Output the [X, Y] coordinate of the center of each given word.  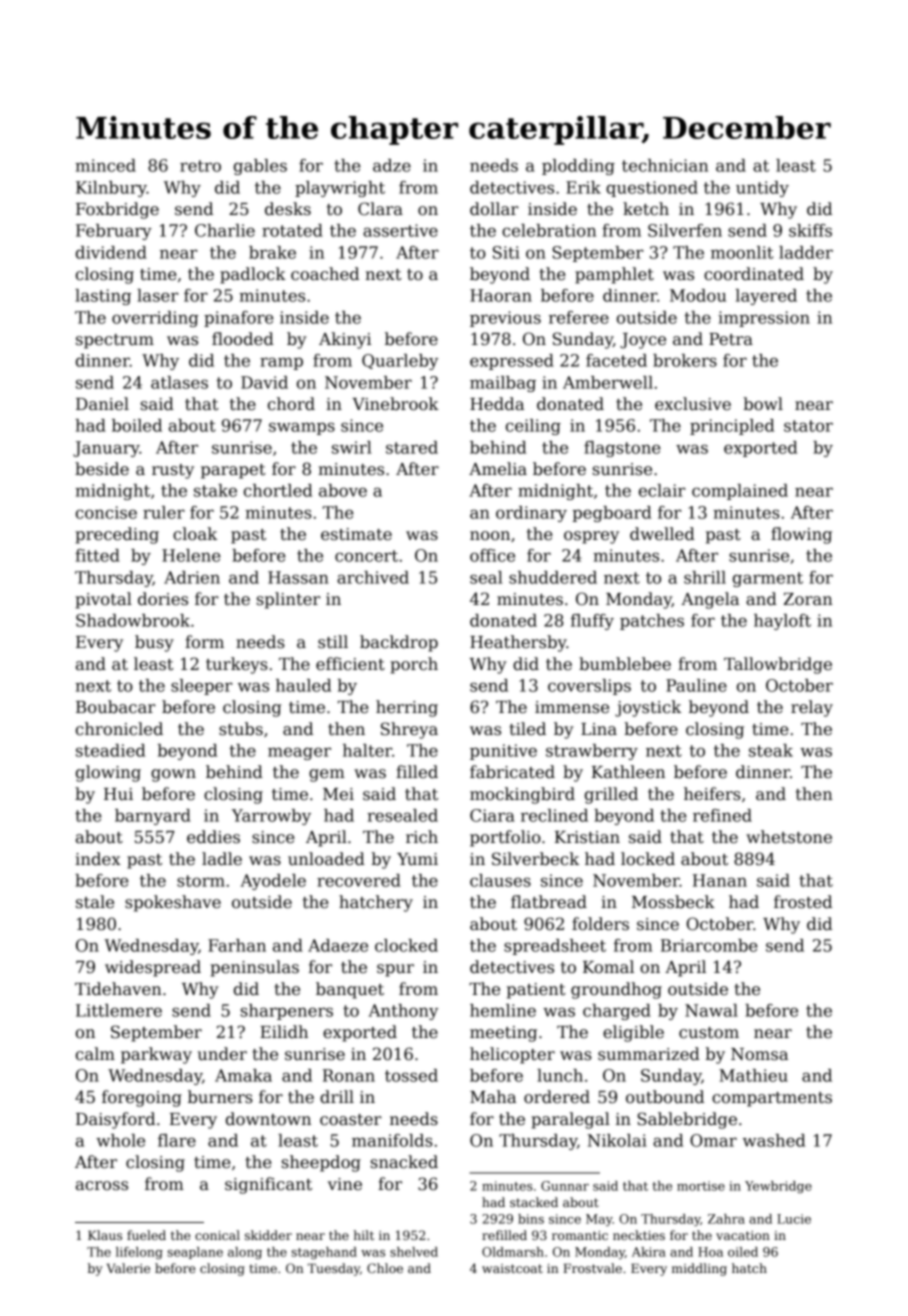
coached [325, 274]
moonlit [742, 252]
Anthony [403, 1012]
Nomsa [759, 1054]
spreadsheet [555, 947]
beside [102, 469]
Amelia [498, 469]
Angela [710, 600]
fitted [97, 555]
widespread [153, 968]
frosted [803, 902]
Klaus [105, 1235]
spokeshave [173, 903]
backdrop [399, 643]
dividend [111, 252]
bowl [763, 404]
